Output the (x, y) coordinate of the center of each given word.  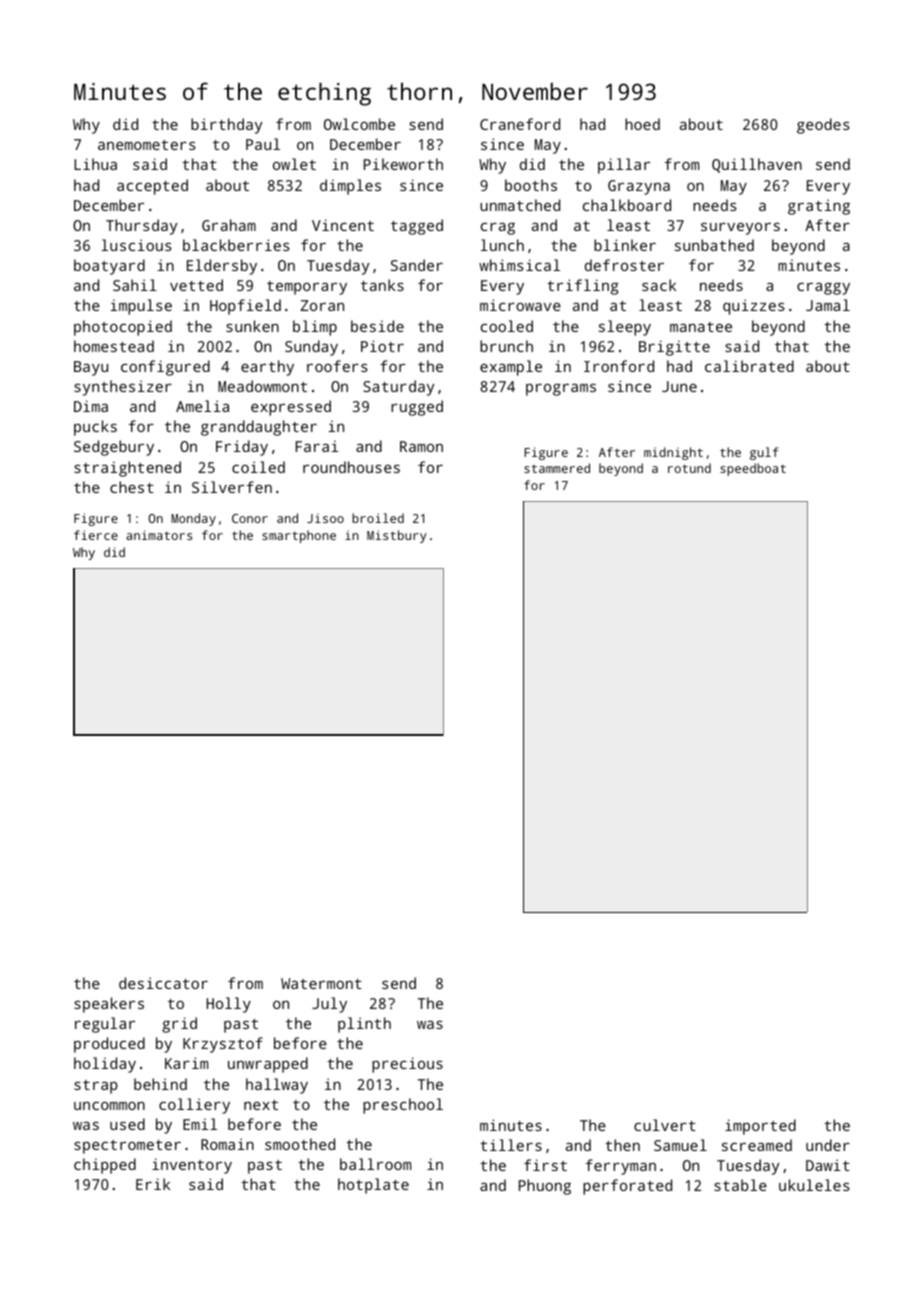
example (511, 368)
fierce (96, 535)
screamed (757, 1145)
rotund (689, 468)
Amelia (202, 406)
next (261, 1105)
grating (819, 207)
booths (531, 185)
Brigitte (674, 348)
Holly (228, 1005)
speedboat (753, 469)
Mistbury (397, 536)
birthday (226, 126)
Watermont (321, 983)
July (329, 1005)
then (622, 1145)
